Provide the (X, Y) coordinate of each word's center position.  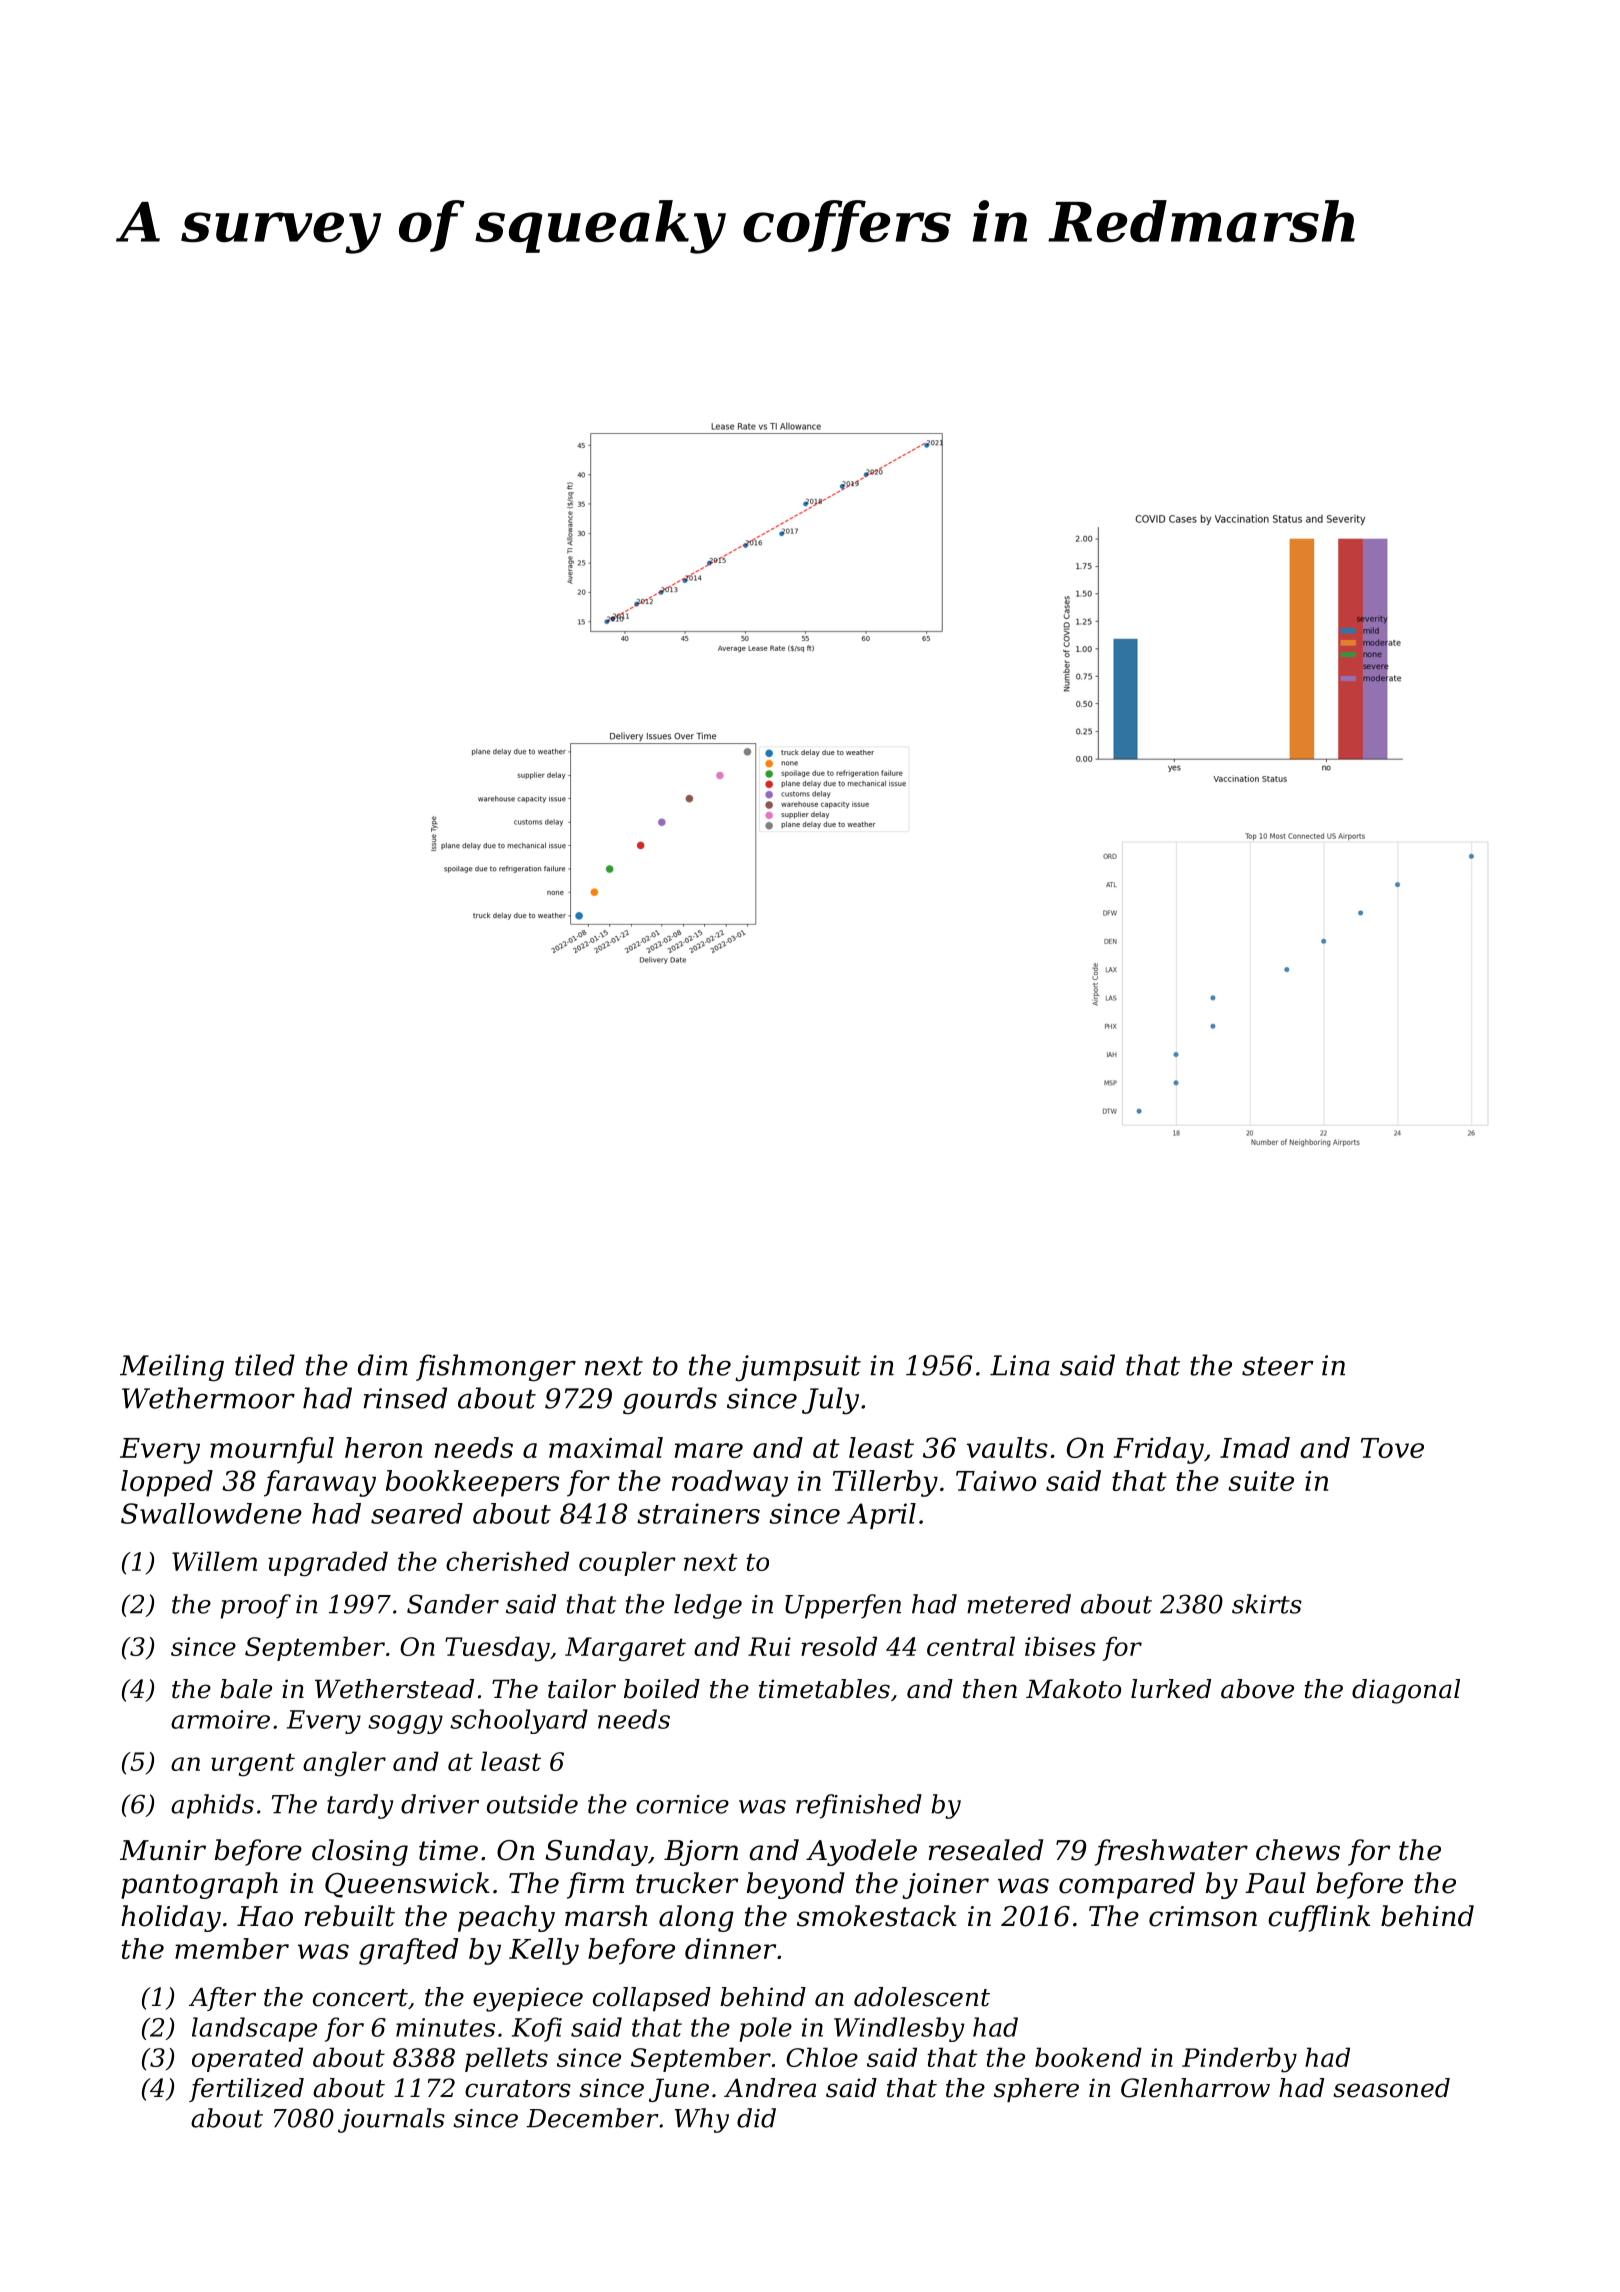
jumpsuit (798, 1368)
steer (1278, 1366)
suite (1261, 1481)
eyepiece (528, 1999)
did (756, 2118)
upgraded (328, 1564)
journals (391, 2120)
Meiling (172, 1368)
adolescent (922, 1997)
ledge (708, 1606)
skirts (1267, 1604)
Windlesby (899, 2029)
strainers (698, 1513)
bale (246, 1689)
